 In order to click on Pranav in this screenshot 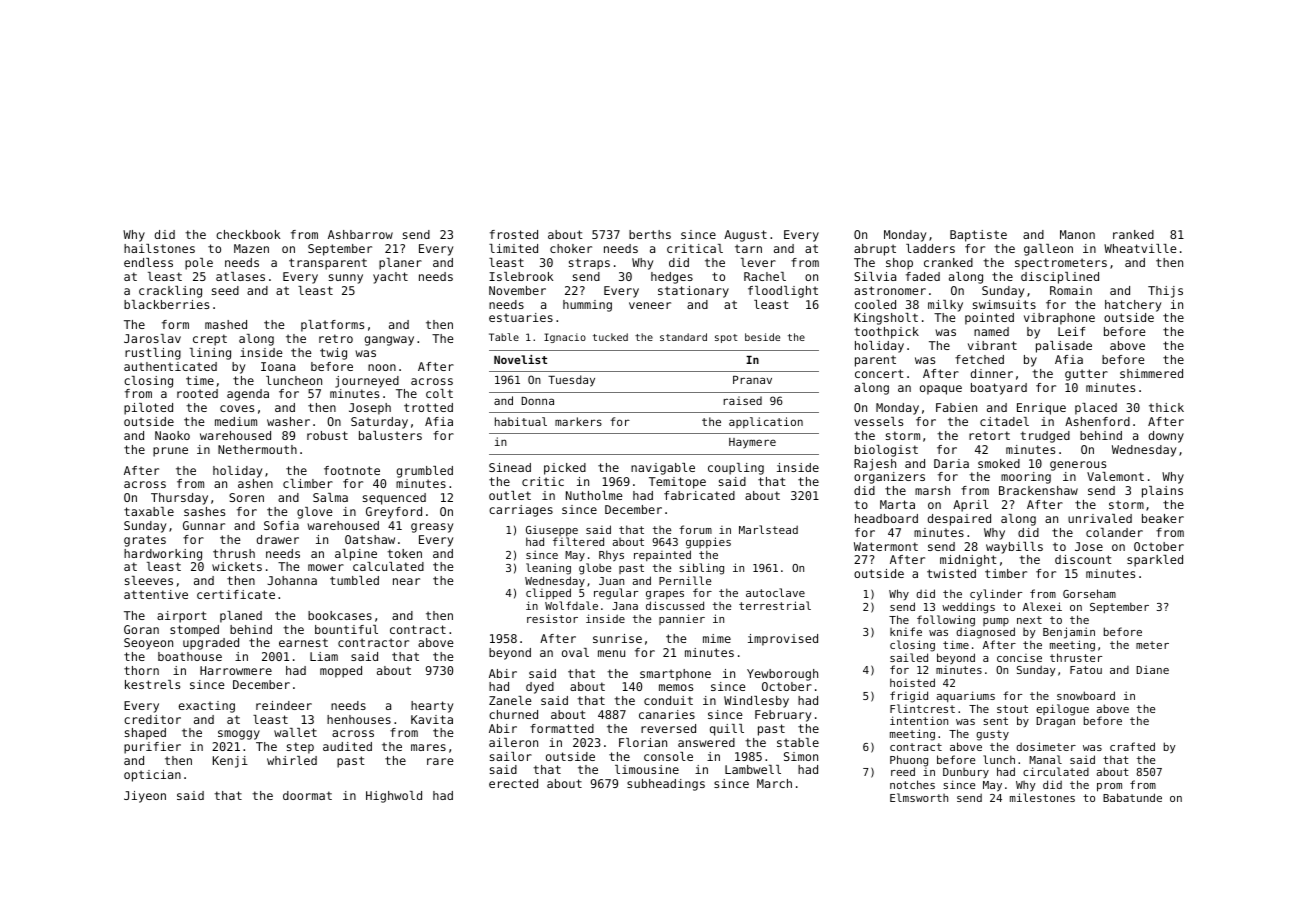, I will do `click(752, 380)`.
